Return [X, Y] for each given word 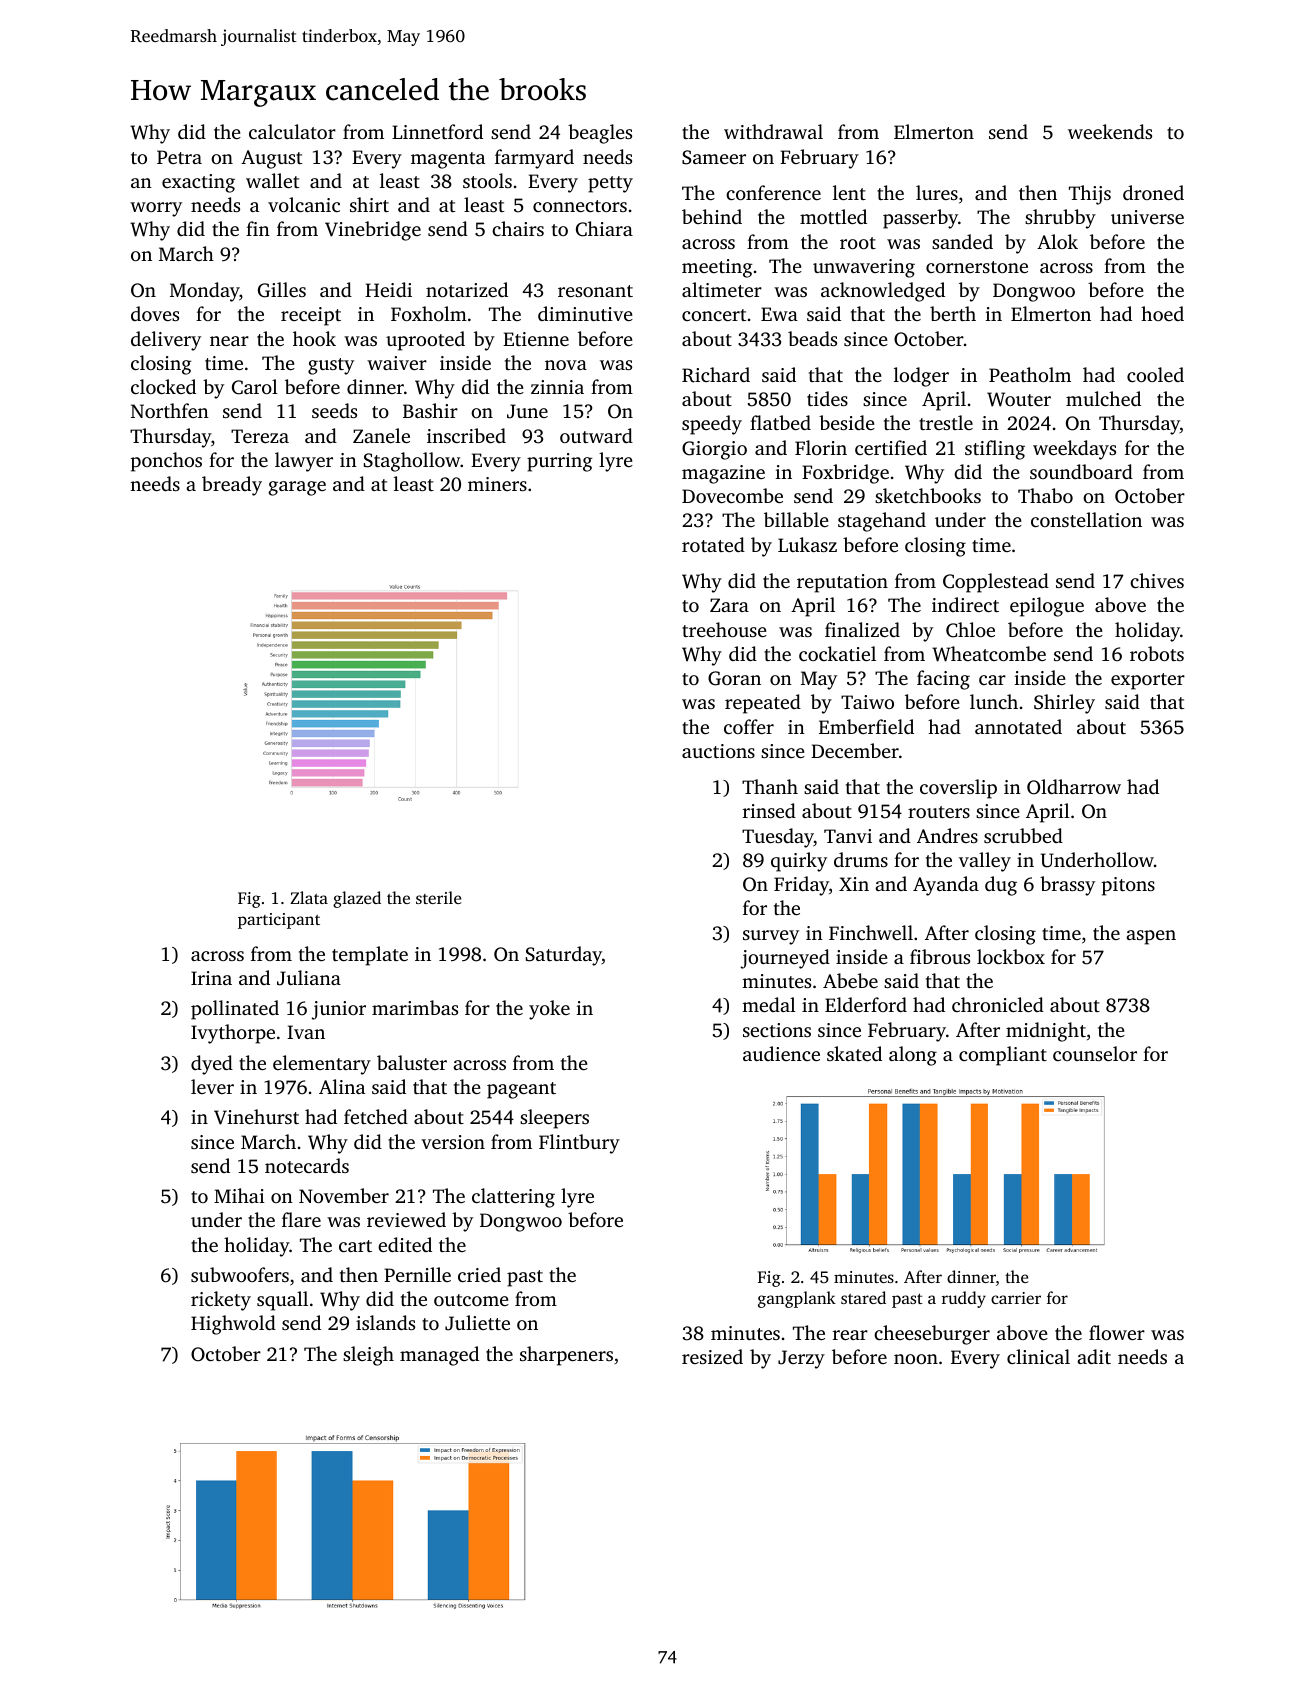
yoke [549, 1010]
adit [1094, 1356]
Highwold [233, 1325]
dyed [212, 1065]
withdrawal [773, 131]
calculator [292, 131]
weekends [1110, 131]
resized [712, 1356]
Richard [716, 375]
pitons [1128, 886]
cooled [1155, 374]
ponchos [166, 462]
